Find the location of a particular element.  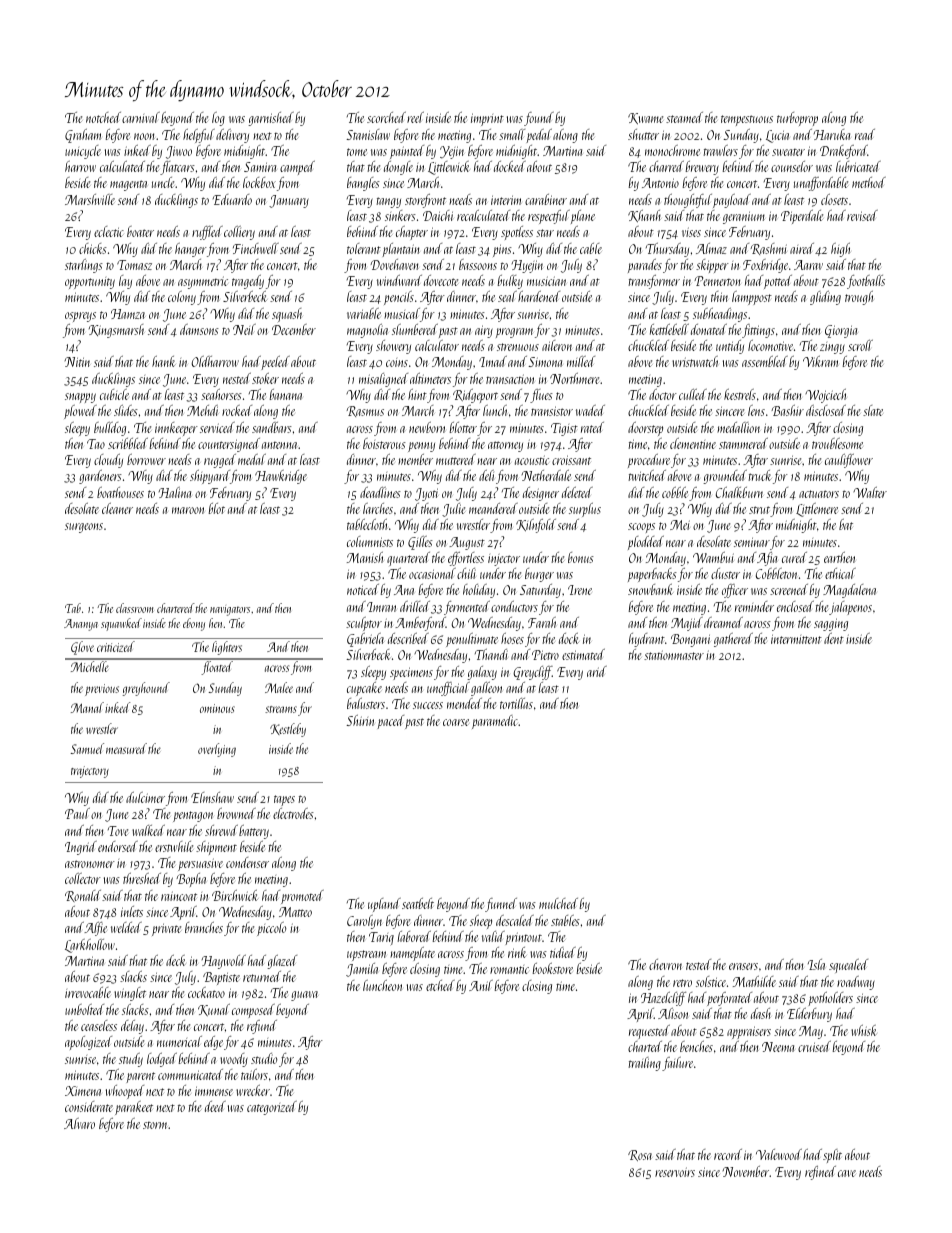

refined is located at coordinates (820, 1173).
